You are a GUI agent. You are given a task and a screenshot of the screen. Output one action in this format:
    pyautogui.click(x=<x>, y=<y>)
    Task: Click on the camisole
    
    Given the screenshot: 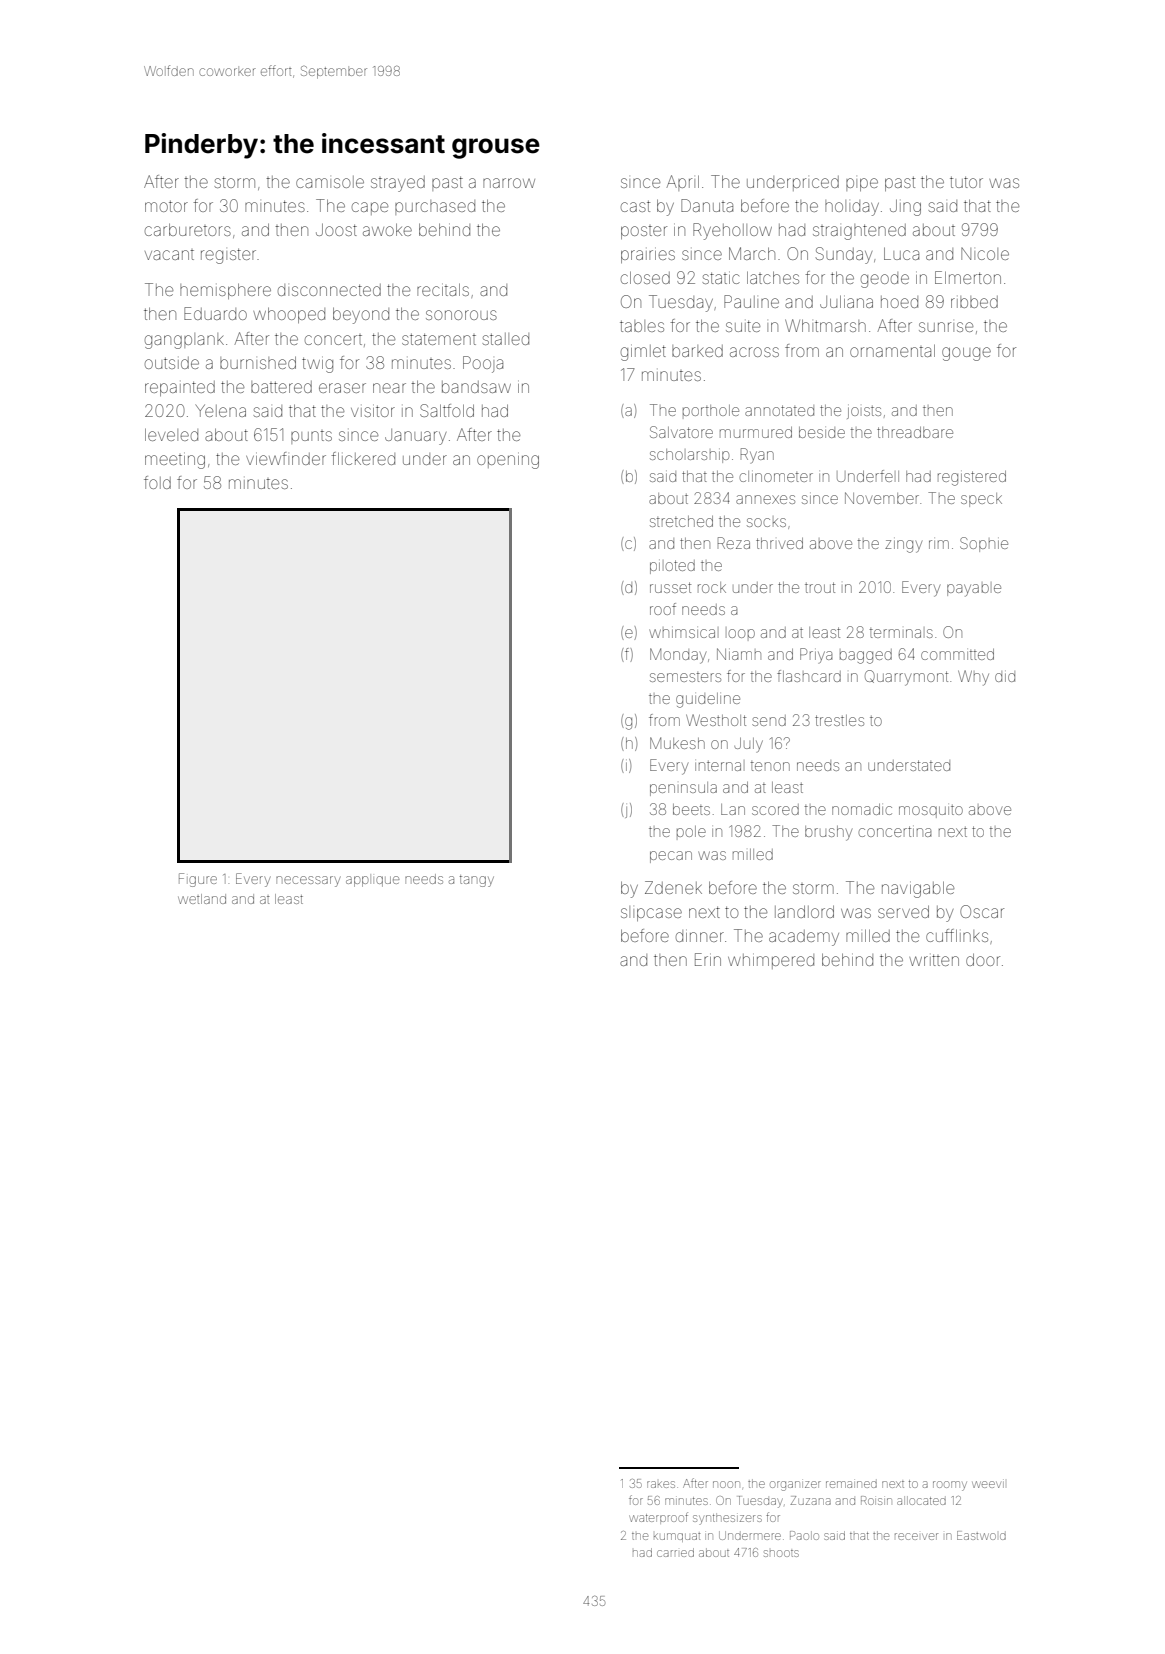 What is the action you would take?
    pyautogui.click(x=330, y=182)
